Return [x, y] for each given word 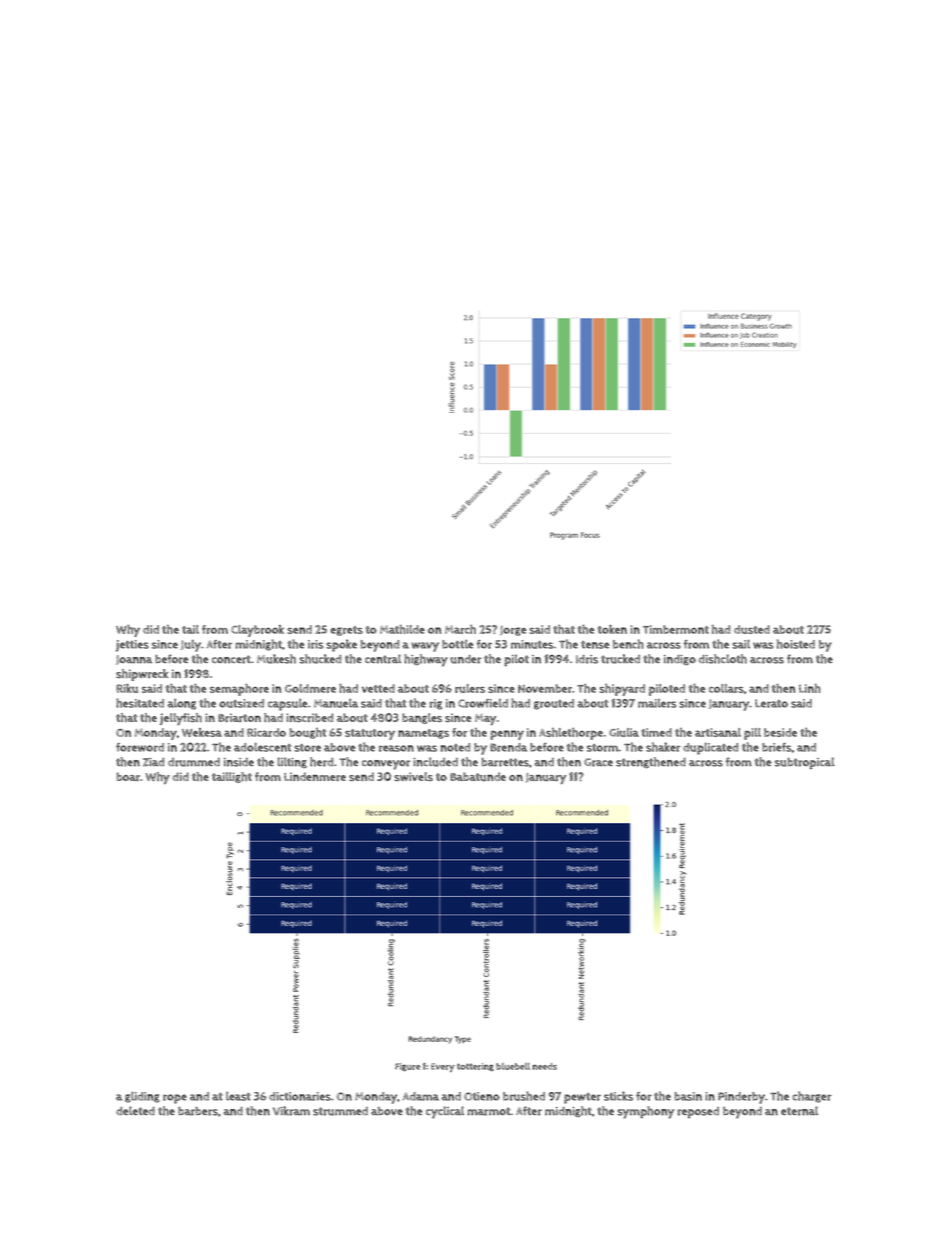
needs [545, 1066]
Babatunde [478, 776]
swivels [413, 776]
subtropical [804, 763]
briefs [777, 747]
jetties [132, 646]
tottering [475, 1067]
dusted [752, 629]
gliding [142, 1097]
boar [128, 776]
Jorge [513, 631]
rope [175, 1099]
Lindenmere [315, 776]
